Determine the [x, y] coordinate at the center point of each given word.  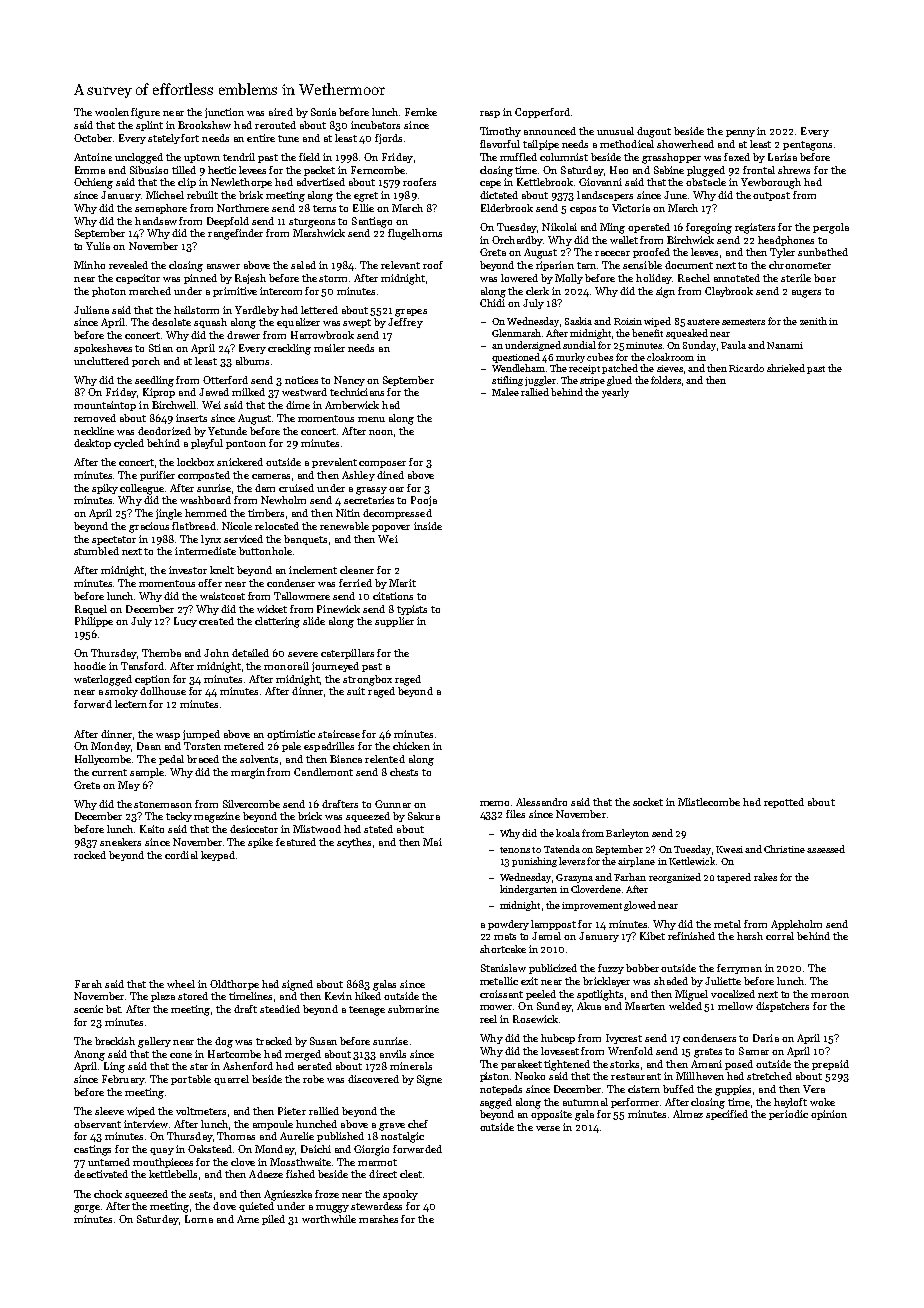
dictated [499, 195]
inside [428, 526]
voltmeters [201, 1111]
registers [755, 228]
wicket [272, 609]
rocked [90, 855]
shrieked [786, 368]
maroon [830, 995]
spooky [400, 1195]
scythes [354, 843]
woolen [112, 112]
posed [739, 1065]
